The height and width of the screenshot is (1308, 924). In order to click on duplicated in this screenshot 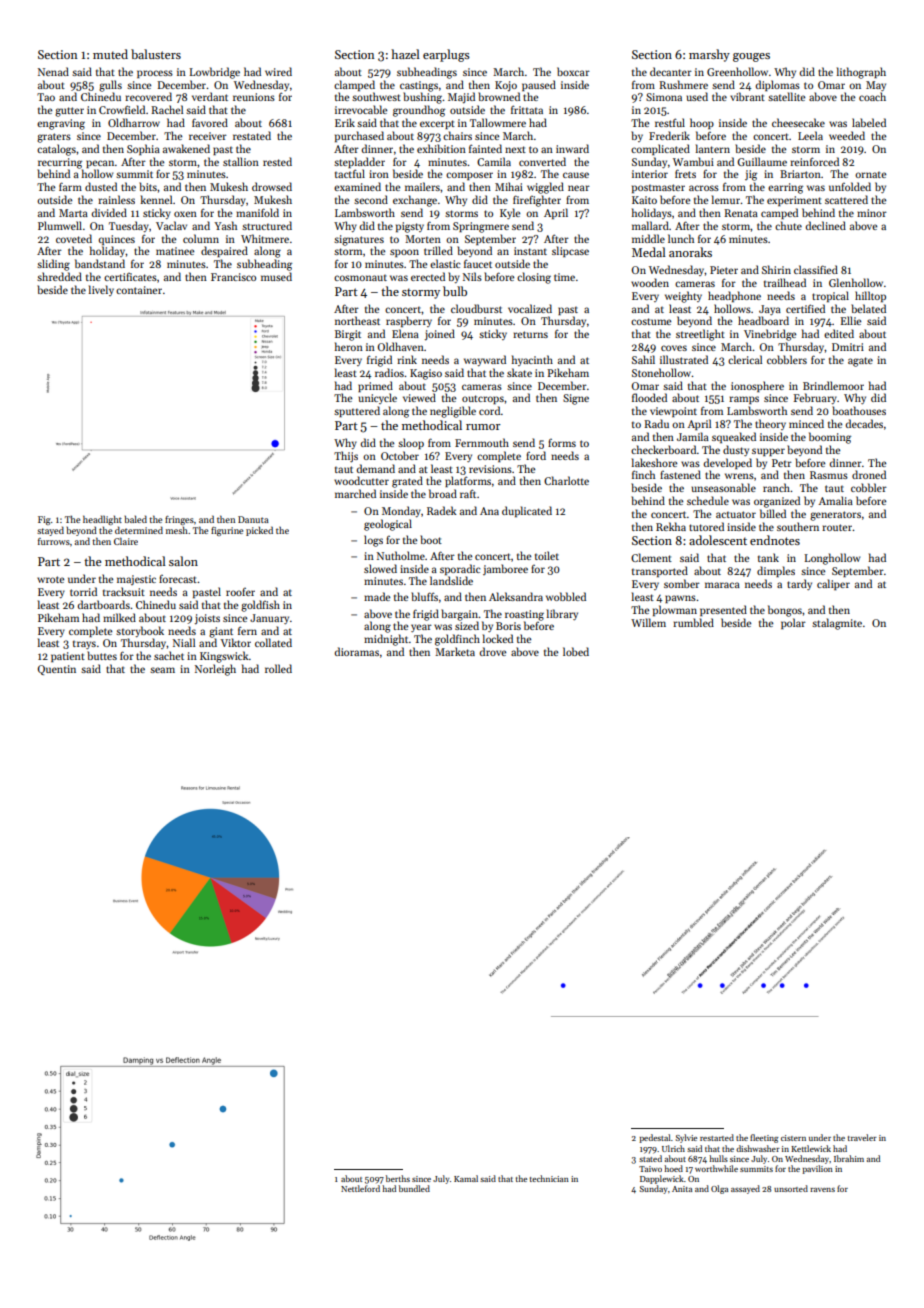, I will do `click(527, 511)`.
